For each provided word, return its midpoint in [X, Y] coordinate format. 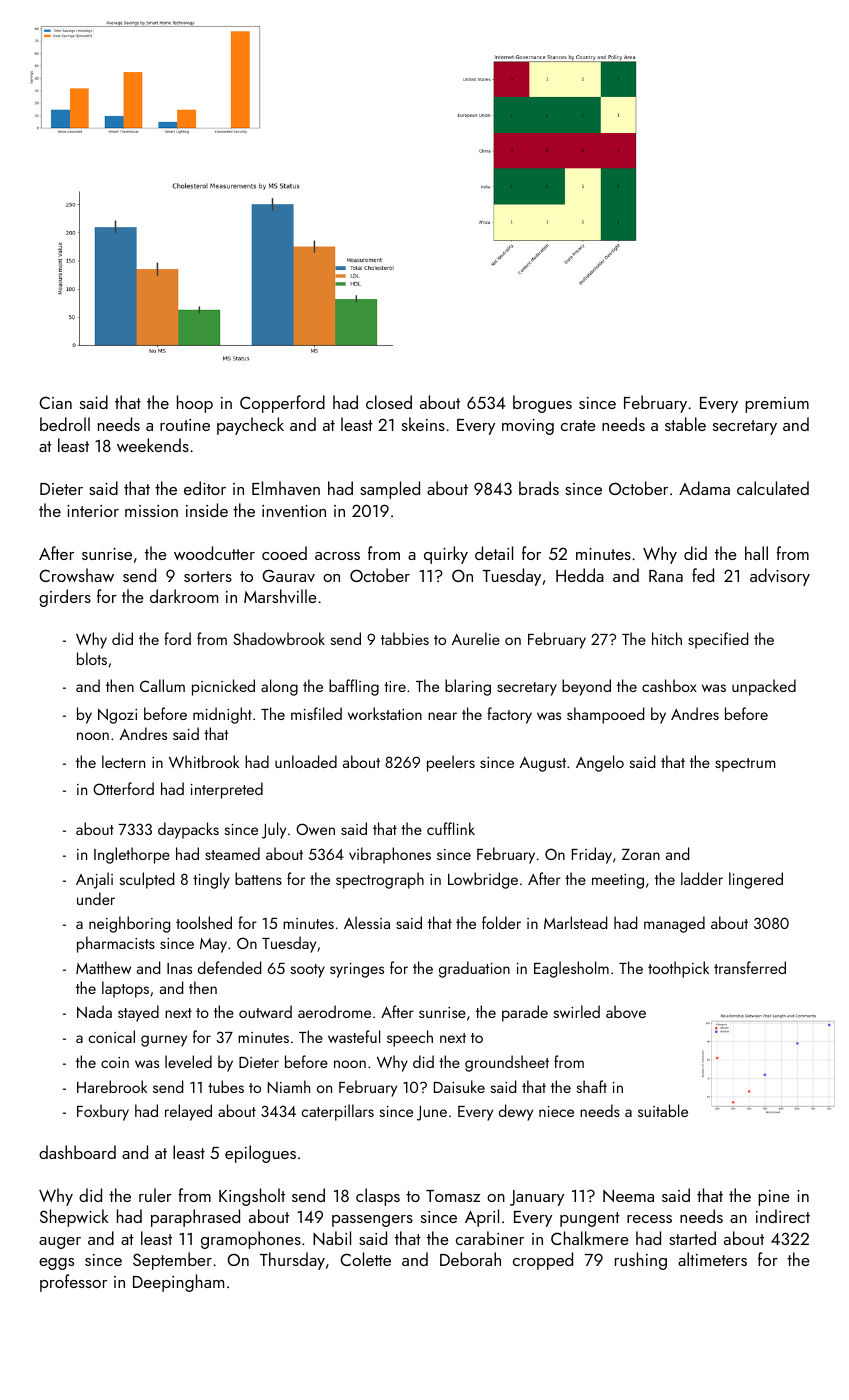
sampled [390, 490]
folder [501, 922]
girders [65, 598]
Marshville [280, 596]
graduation [474, 969]
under [96, 898]
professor [73, 1283]
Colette [365, 1259]
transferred [750, 967]
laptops [125, 989]
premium [777, 405]
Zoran [641, 854]
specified [718, 640]
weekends [153, 445]
